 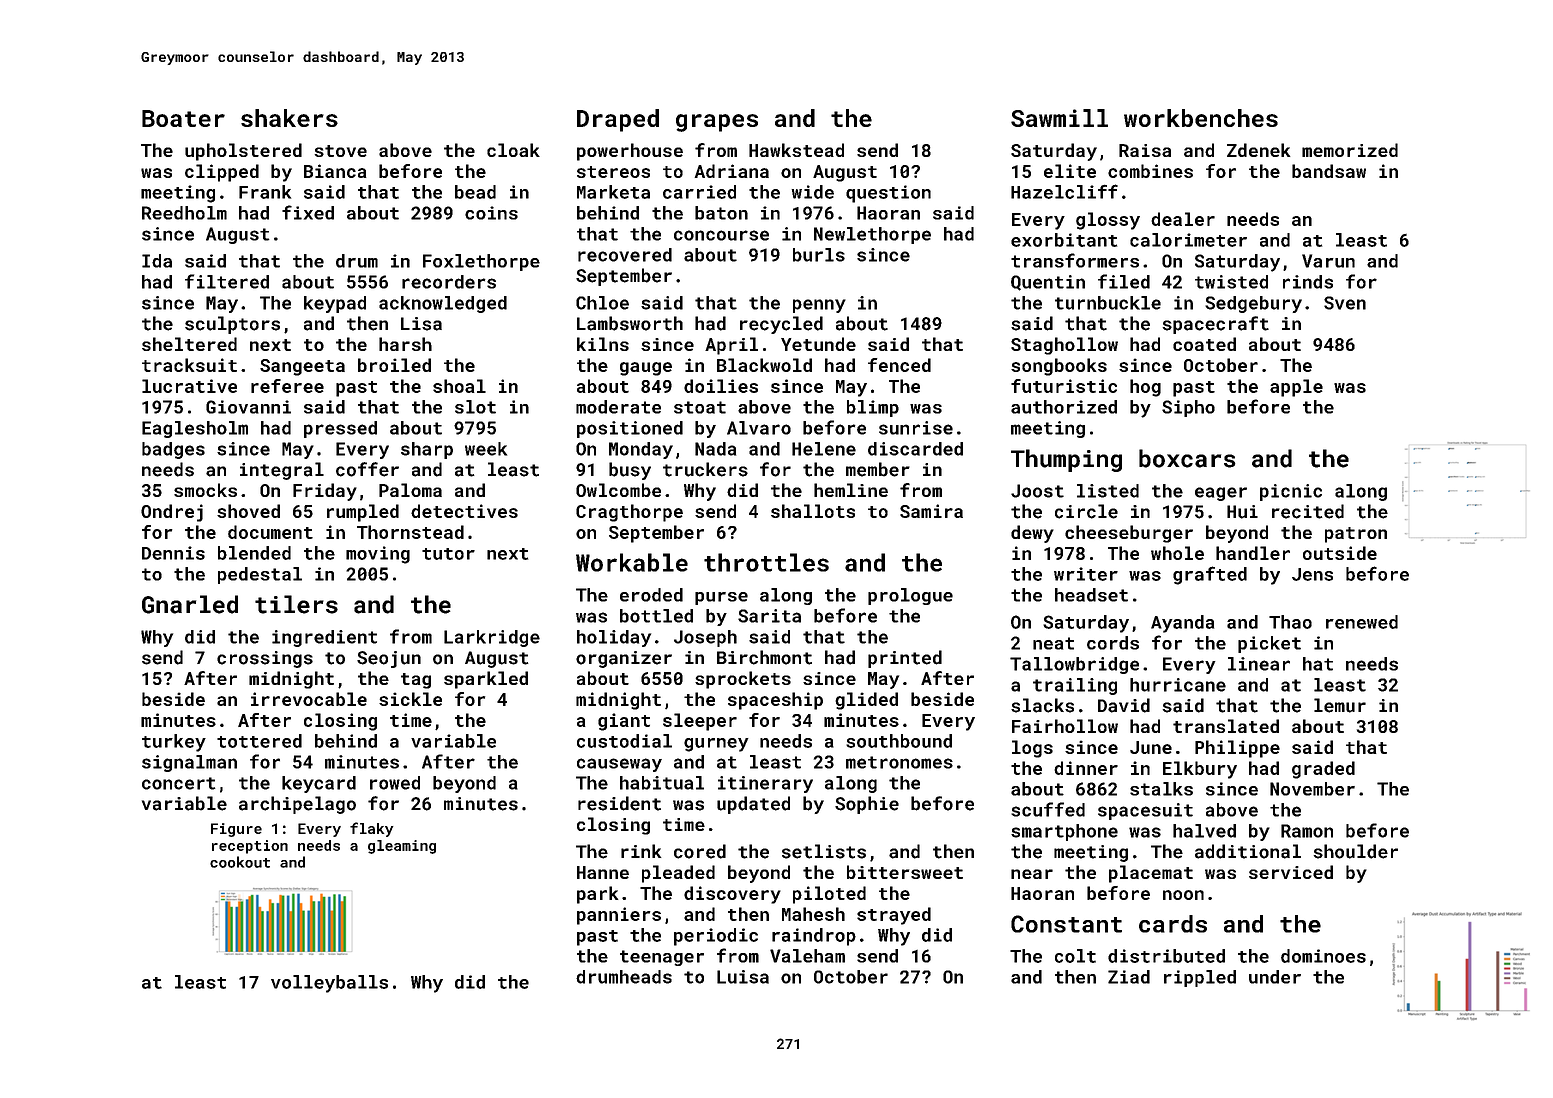 What do you see at coordinates (1145, 150) in the screenshot?
I see `Raisa` at bounding box center [1145, 150].
